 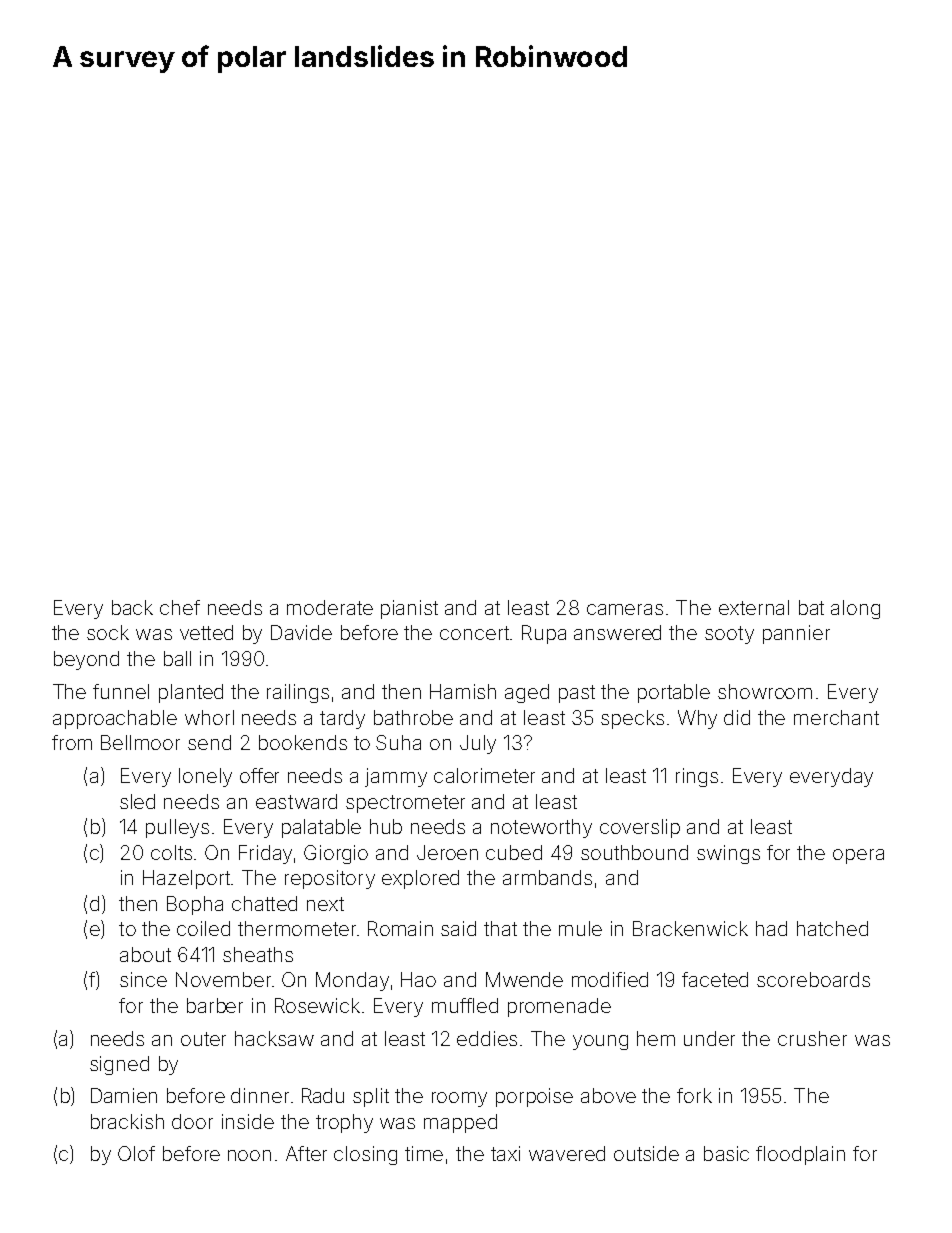 What do you see at coordinates (136, 1153) in the document?
I see `Olof` at bounding box center [136, 1153].
